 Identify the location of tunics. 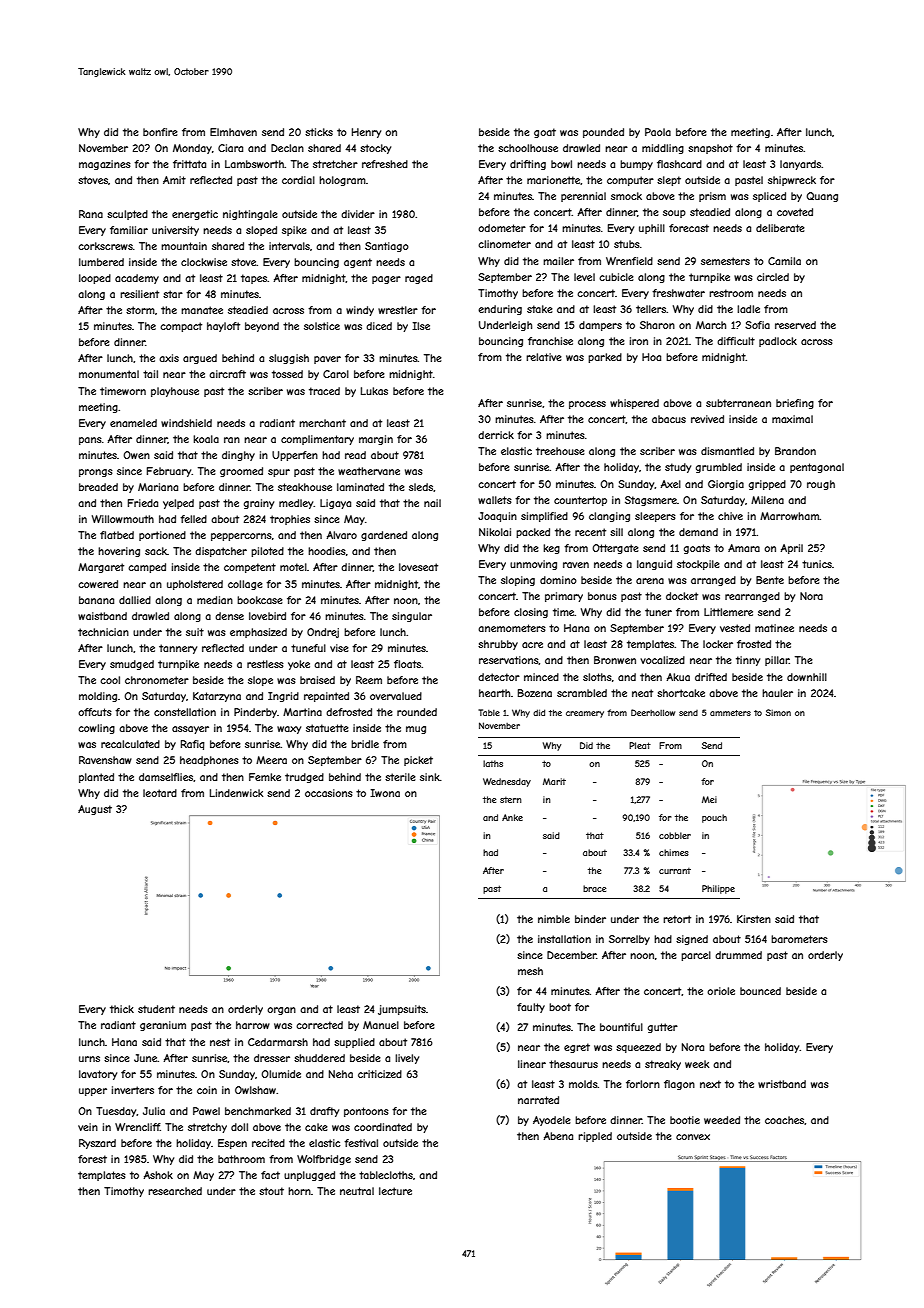
(817, 564).
